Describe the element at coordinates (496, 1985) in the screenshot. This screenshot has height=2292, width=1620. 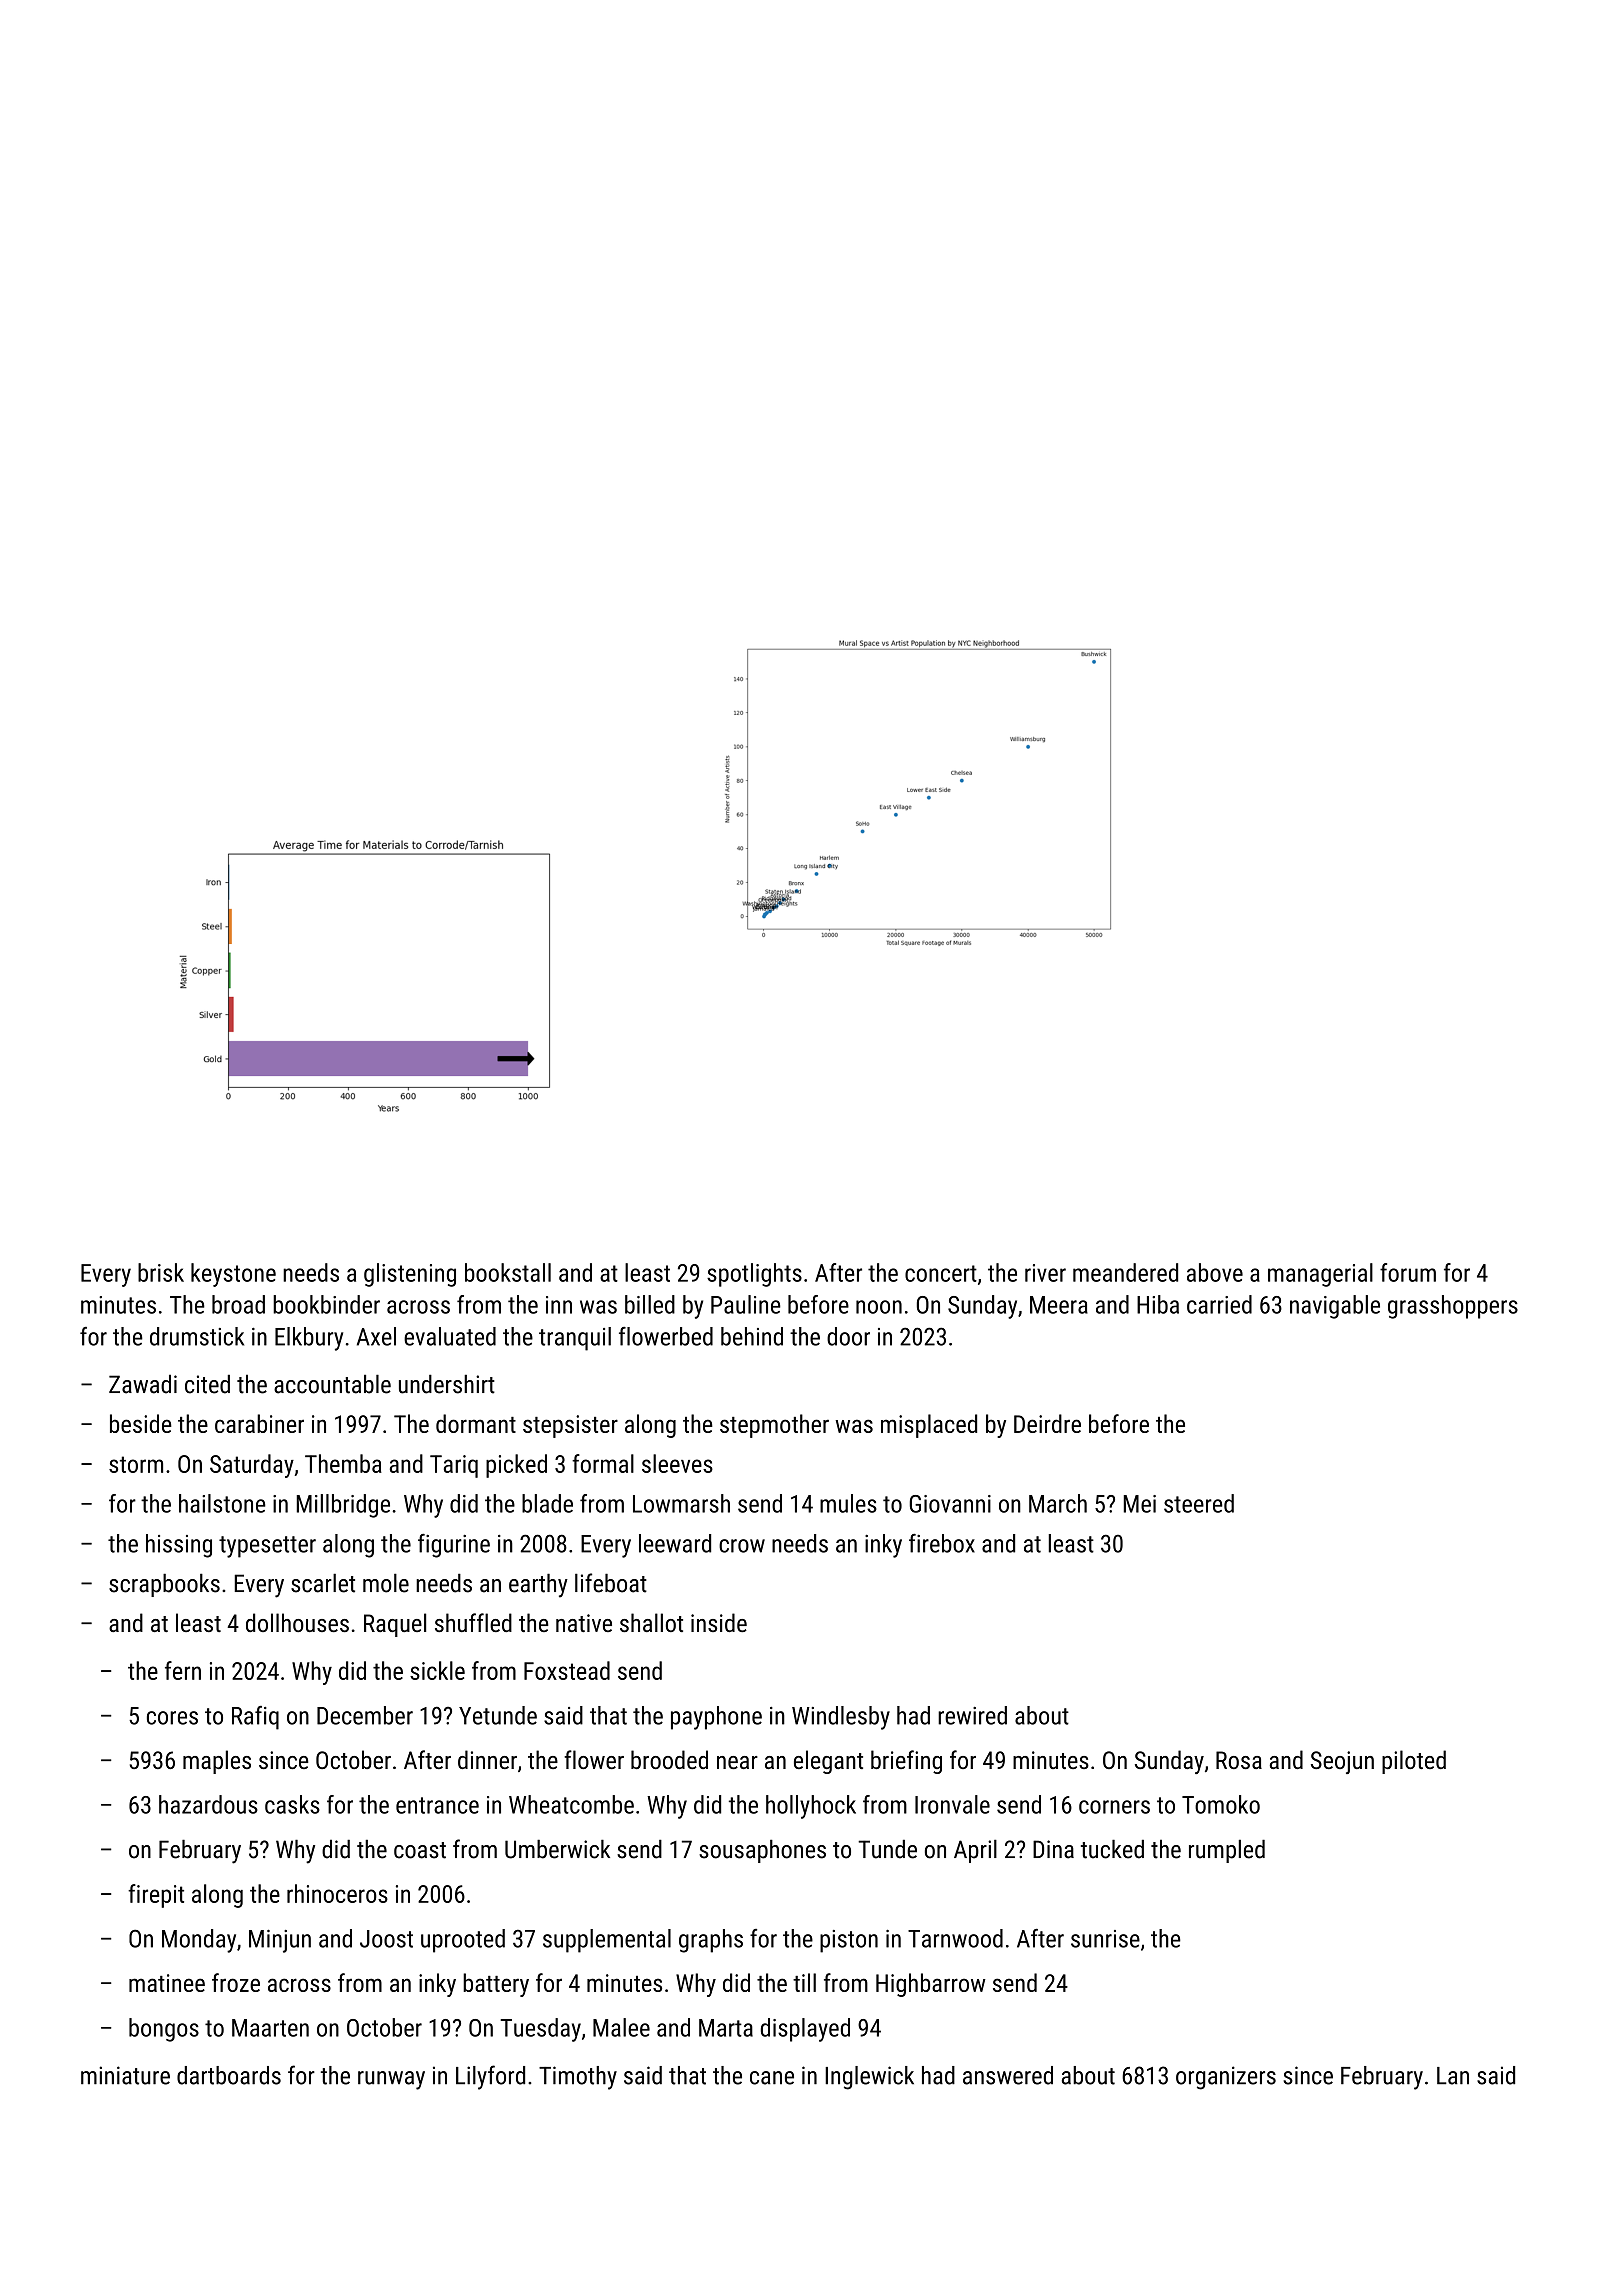
I see `battery` at that location.
